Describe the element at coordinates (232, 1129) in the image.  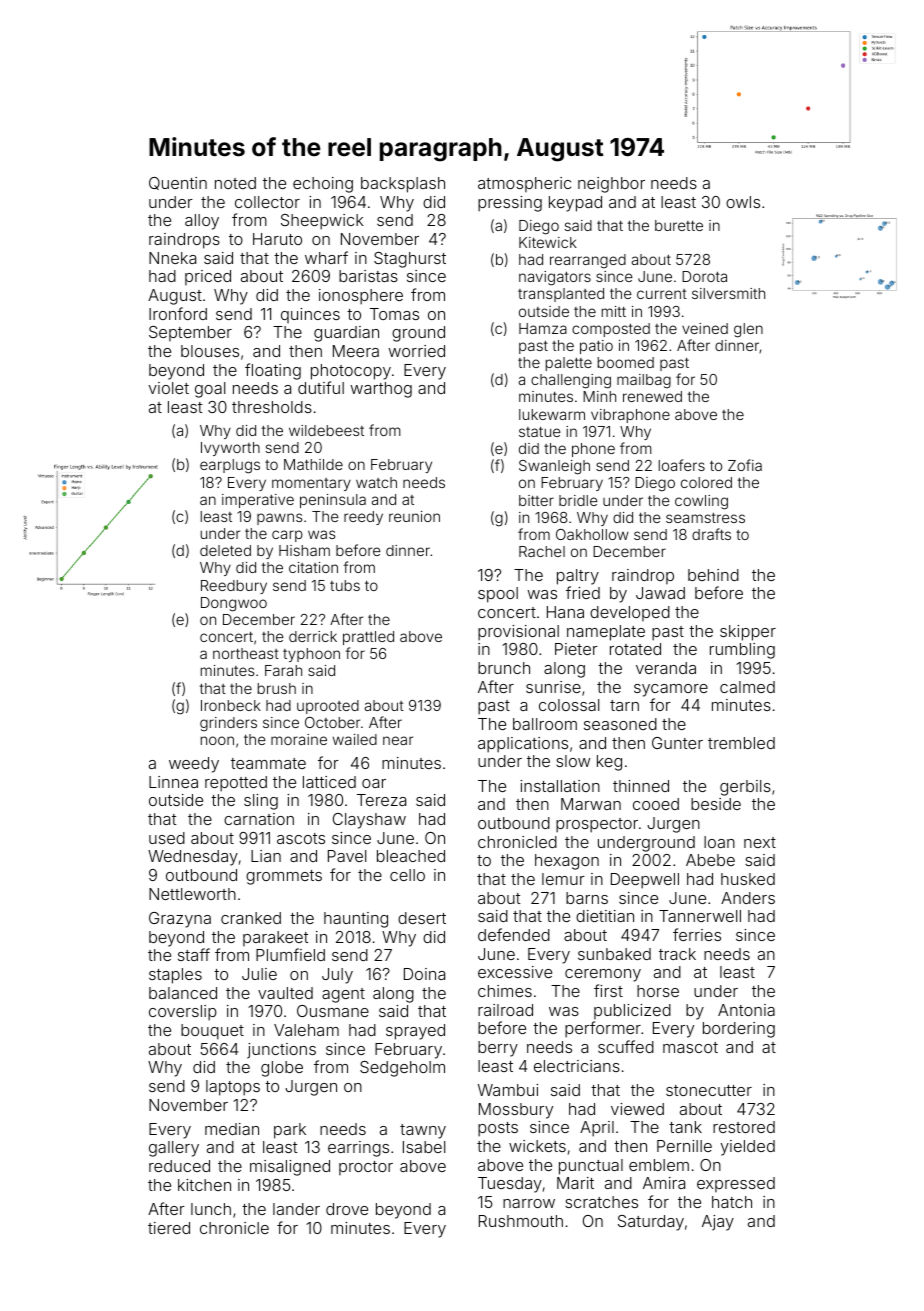
I see `median` at that location.
